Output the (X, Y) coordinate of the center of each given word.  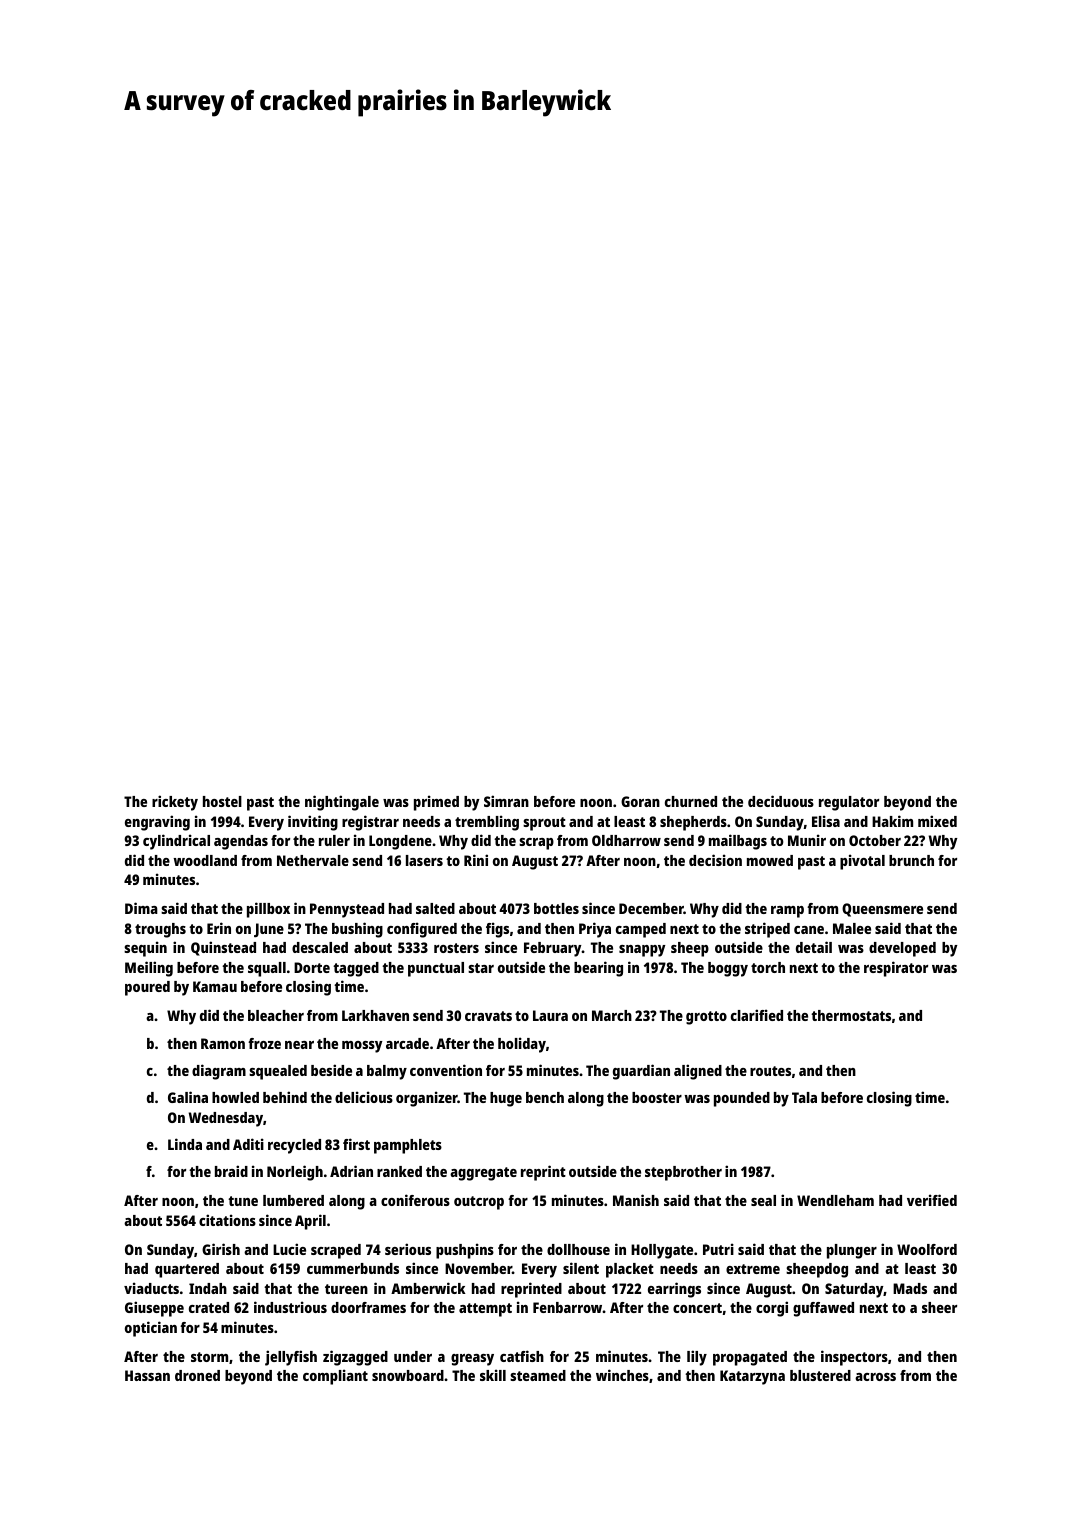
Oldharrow (626, 840)
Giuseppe (154, 1309)
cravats (488, 1016)
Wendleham (835, 1200)
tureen (346, 1289)
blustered (820, 1375)
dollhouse (578, 1249)
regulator (849, 803)
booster (657, 1097)
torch (768, 967)
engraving (157, 823)
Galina (188, 1097)
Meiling (149, 969)
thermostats (851, 1015)
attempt (485, 1310)
